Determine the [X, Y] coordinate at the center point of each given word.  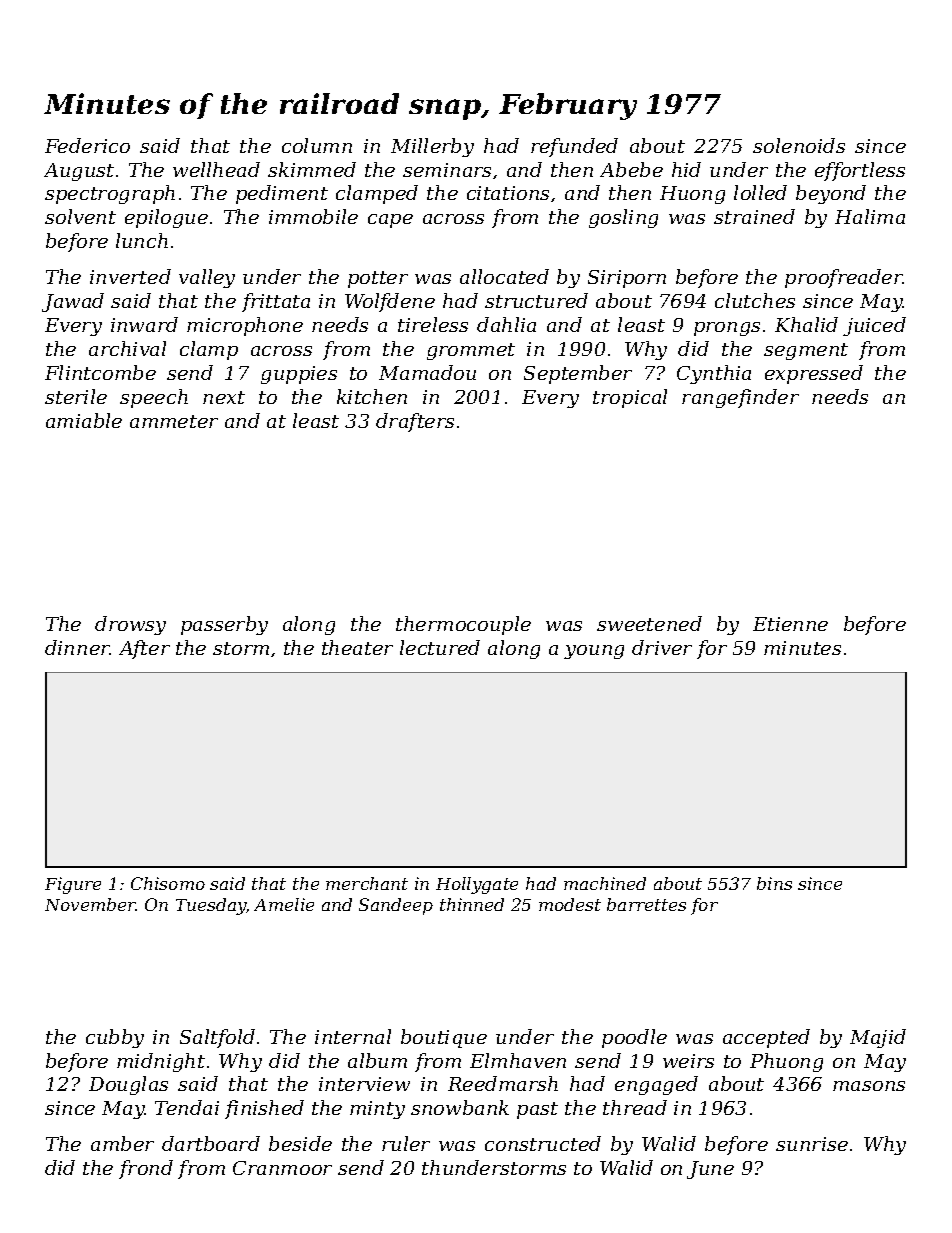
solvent [80, 216]
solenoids [799, 145]
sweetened [649, 623]
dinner [77, 647]
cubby [115, 1038]
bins [774, 883]
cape [390, 221]
